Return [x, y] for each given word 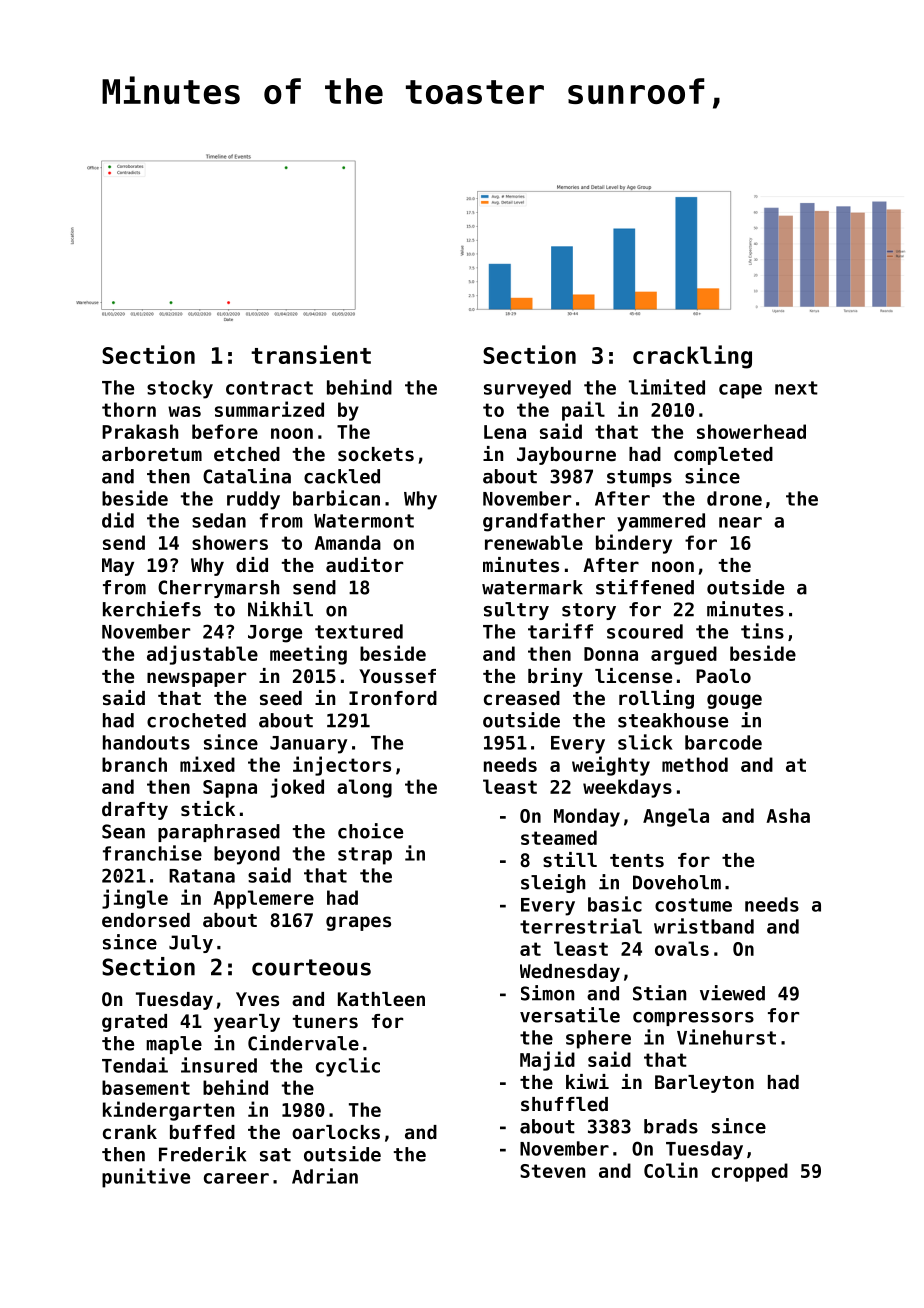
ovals [682, 948]
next [796, 388]
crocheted [196, 720]
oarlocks [336, 1132]
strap [365, 856]
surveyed [527, 389]
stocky [180, 389]
